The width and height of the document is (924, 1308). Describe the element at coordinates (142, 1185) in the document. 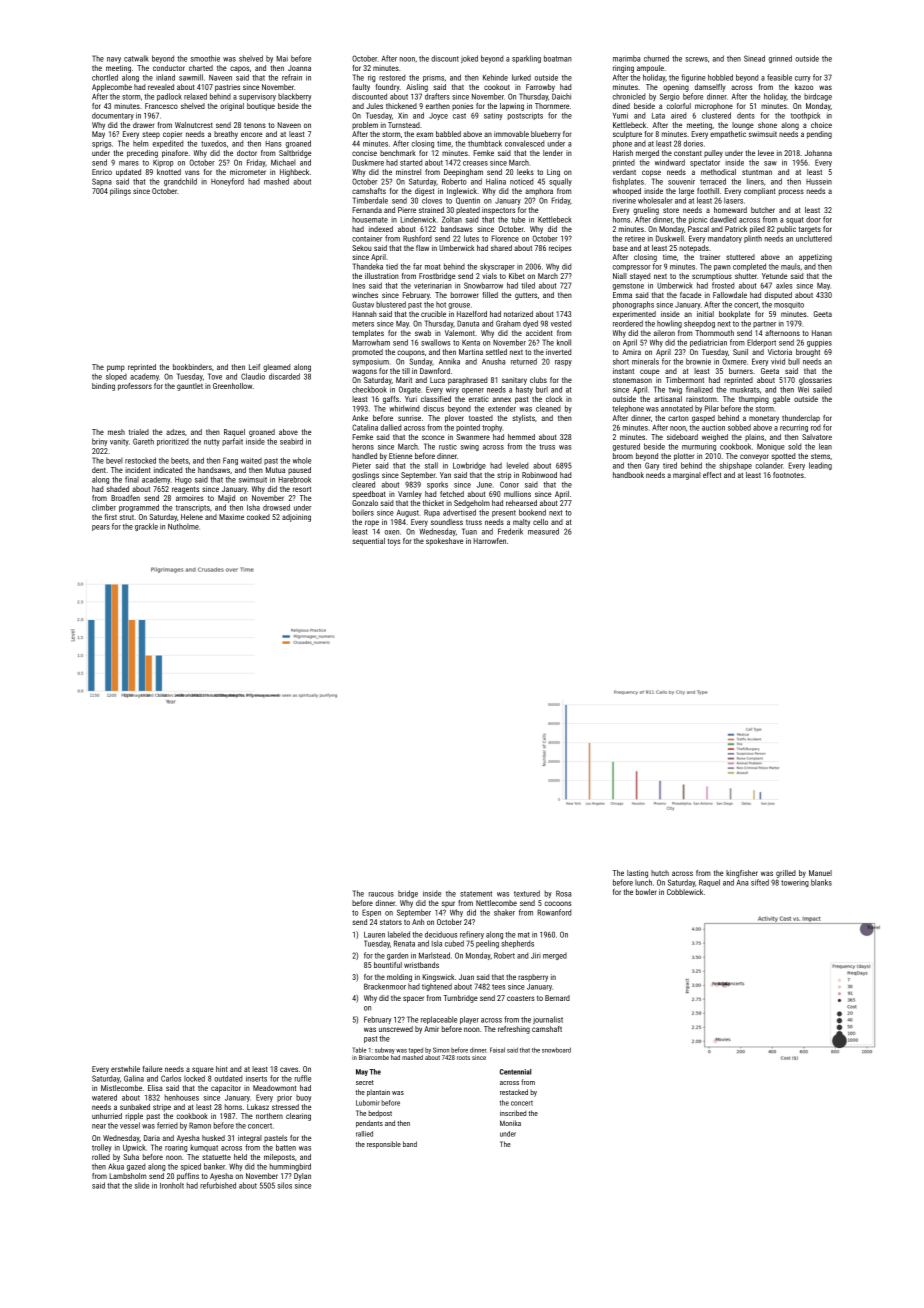

I see `slide` at that location.
